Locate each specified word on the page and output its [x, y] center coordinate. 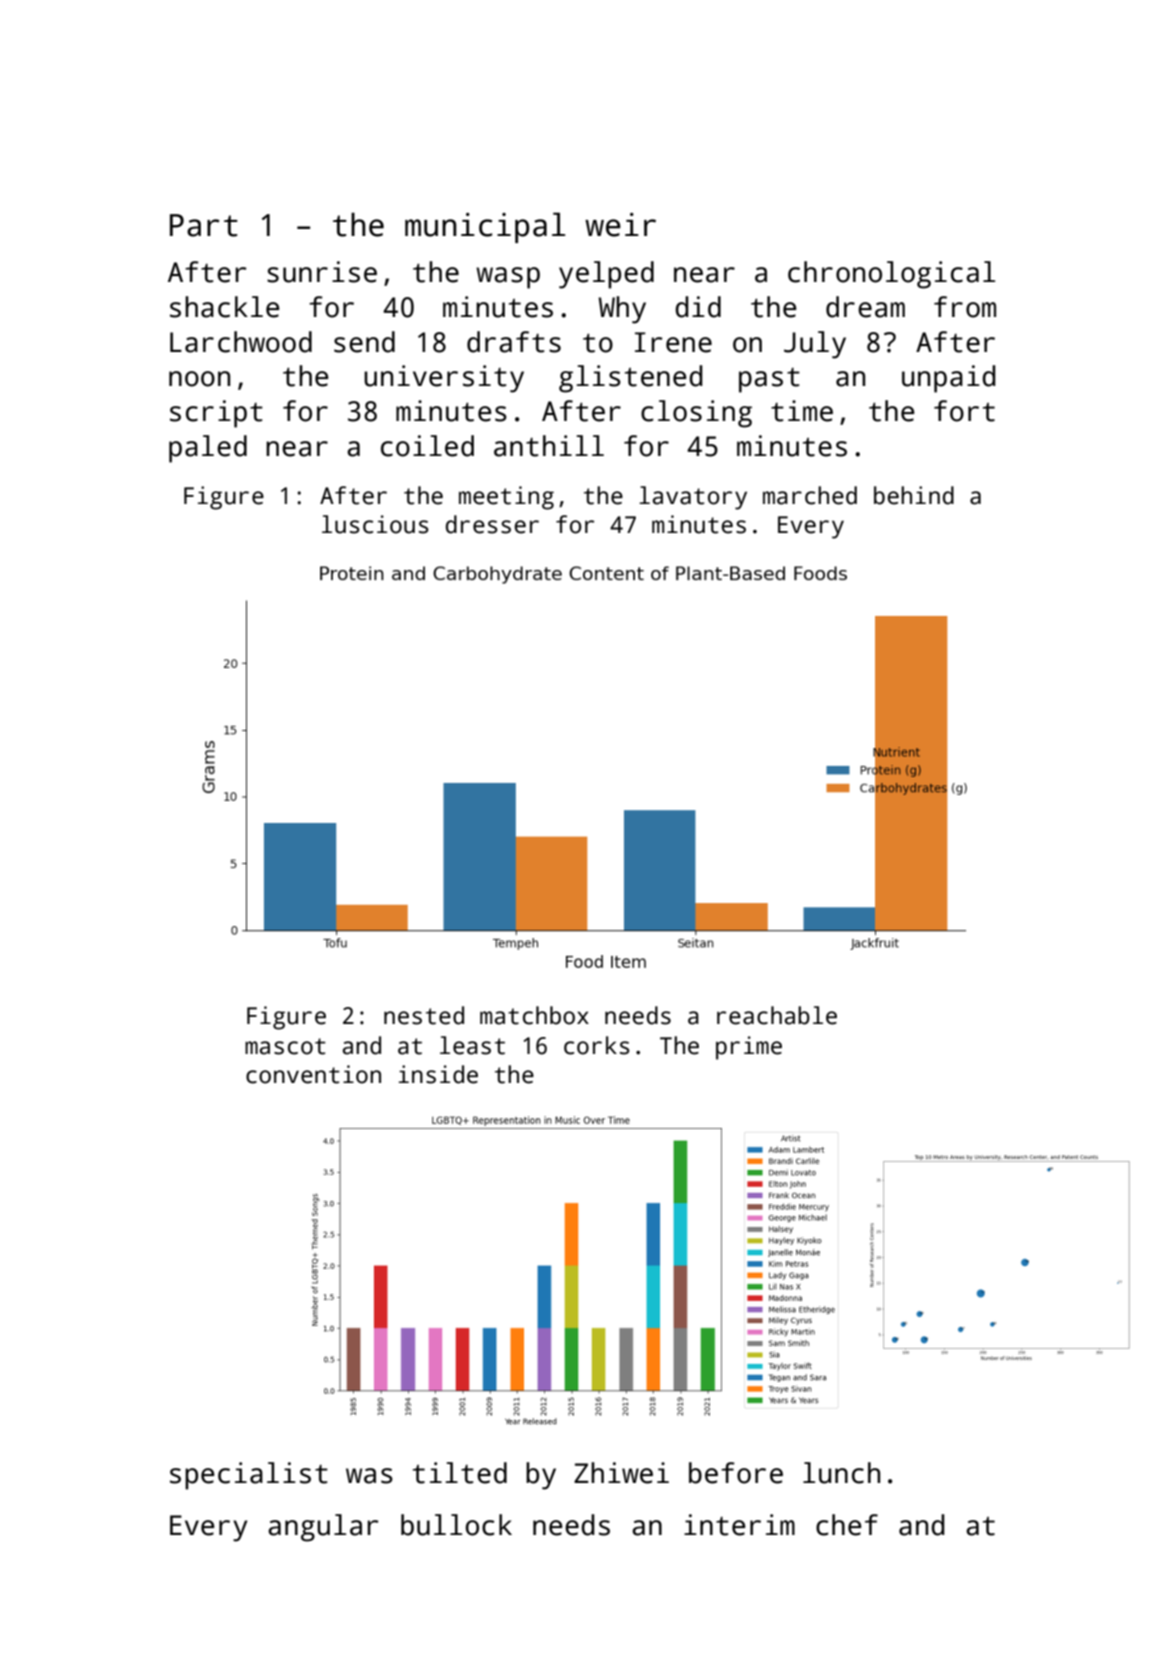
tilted [460, 1473]
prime [749, 1048]
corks [597, 1045]
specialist [249, 1476]
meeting [506, 498]
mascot [285, 1046]
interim [739, 1525]
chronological [891, 275]
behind [914, 495]
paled [208, 449]
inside [438, 1074]
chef [847, 1525]
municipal [485, 227]
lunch [841, 1473]
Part [204, 225]
